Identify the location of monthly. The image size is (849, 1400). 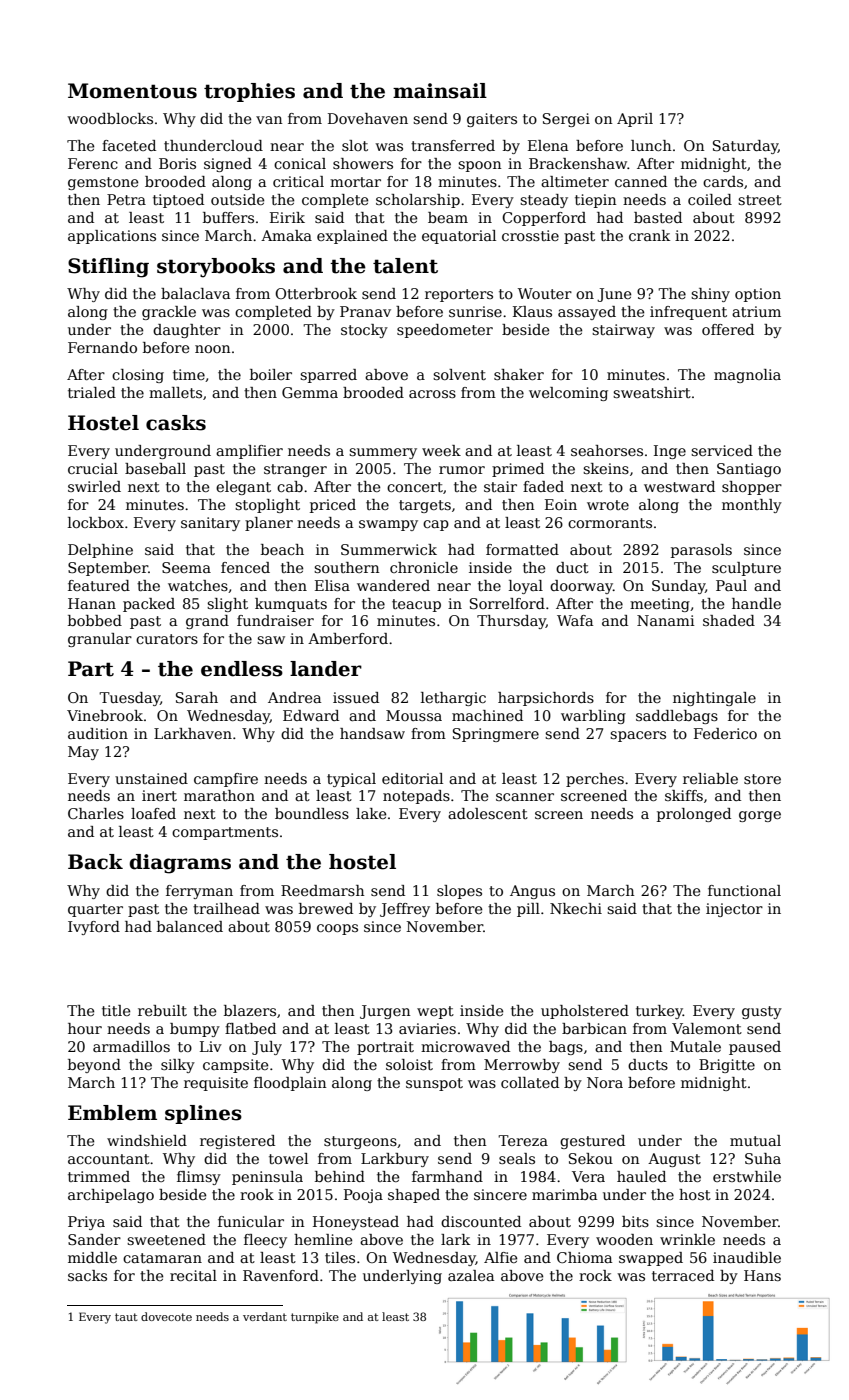
(752, 506).
